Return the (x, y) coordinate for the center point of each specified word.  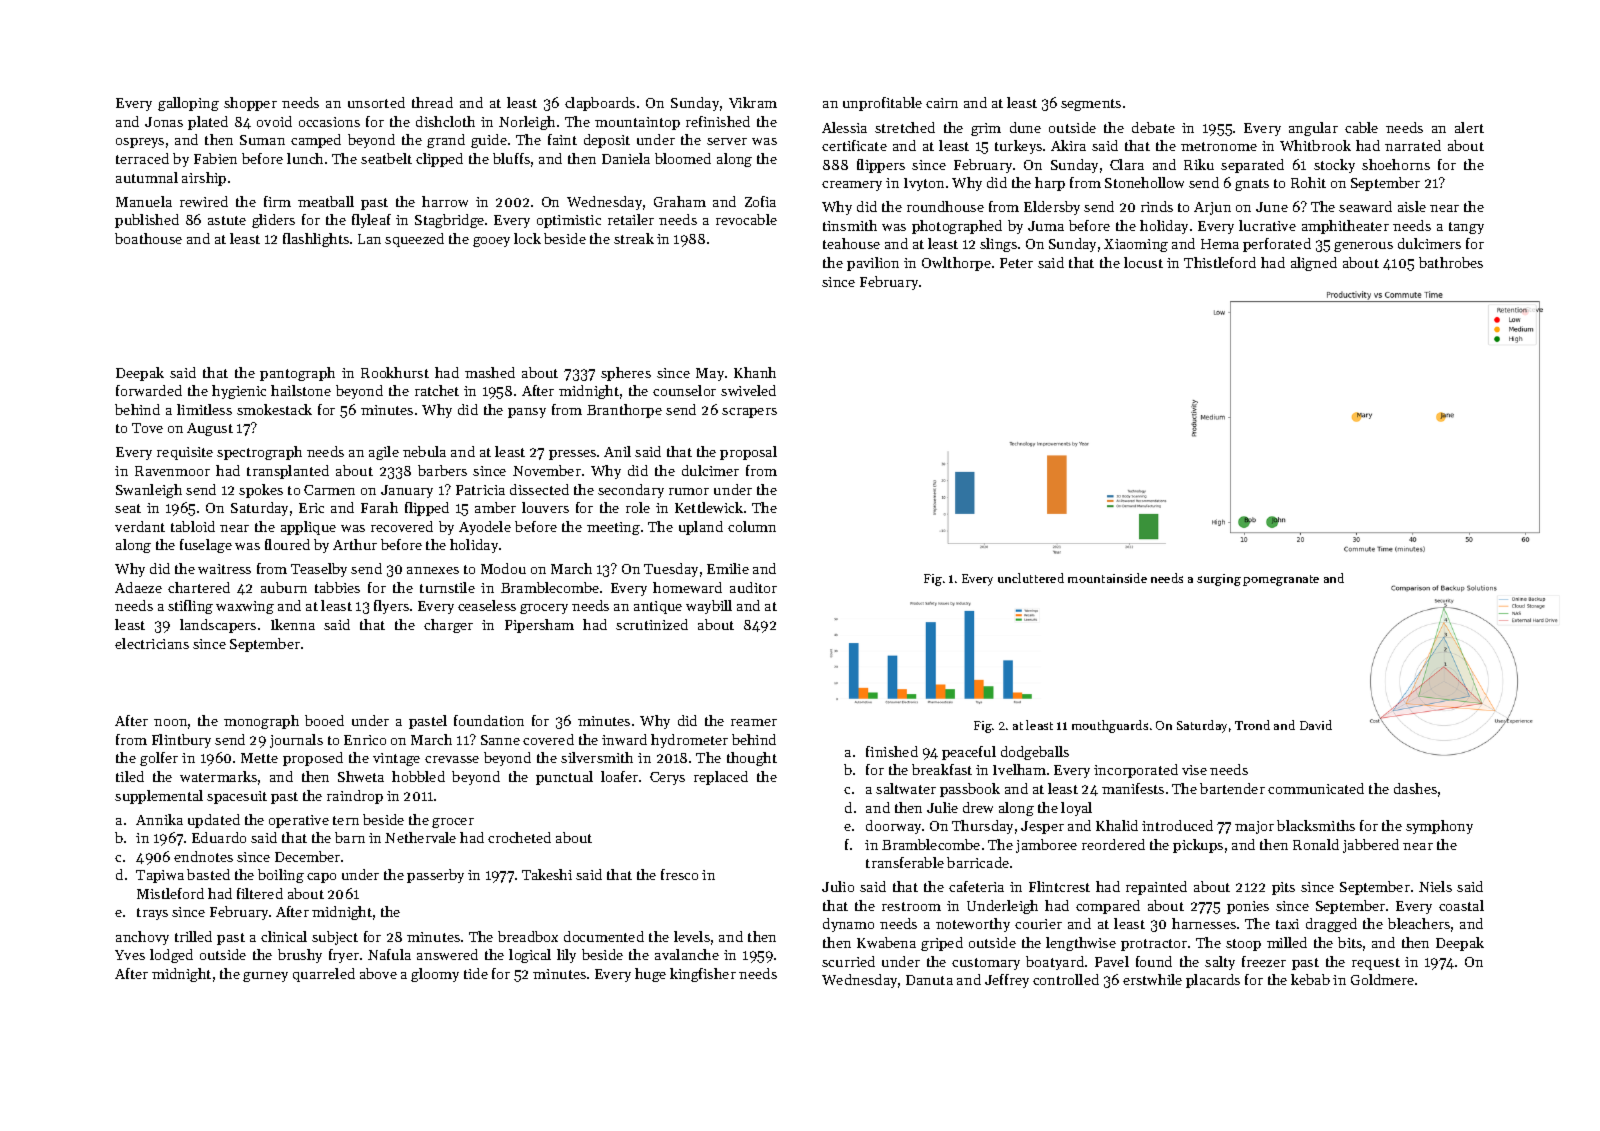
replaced (721, 778)
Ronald (1316, 844)
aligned (1314, 264)
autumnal (147, 177)
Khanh (755, 372)
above (378, 973)
